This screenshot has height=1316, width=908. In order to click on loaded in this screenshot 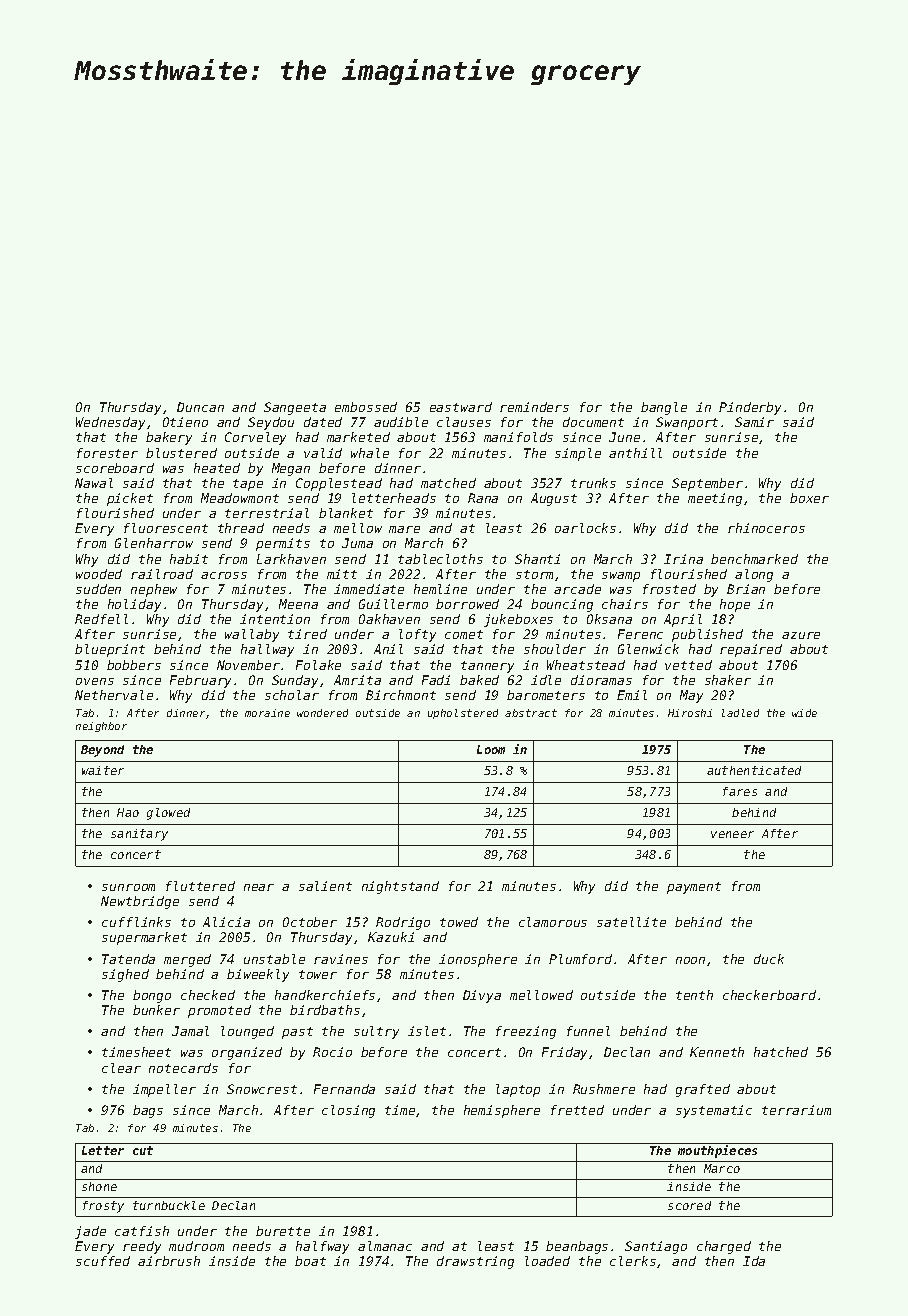, I will do `click(547, 1261)`.
